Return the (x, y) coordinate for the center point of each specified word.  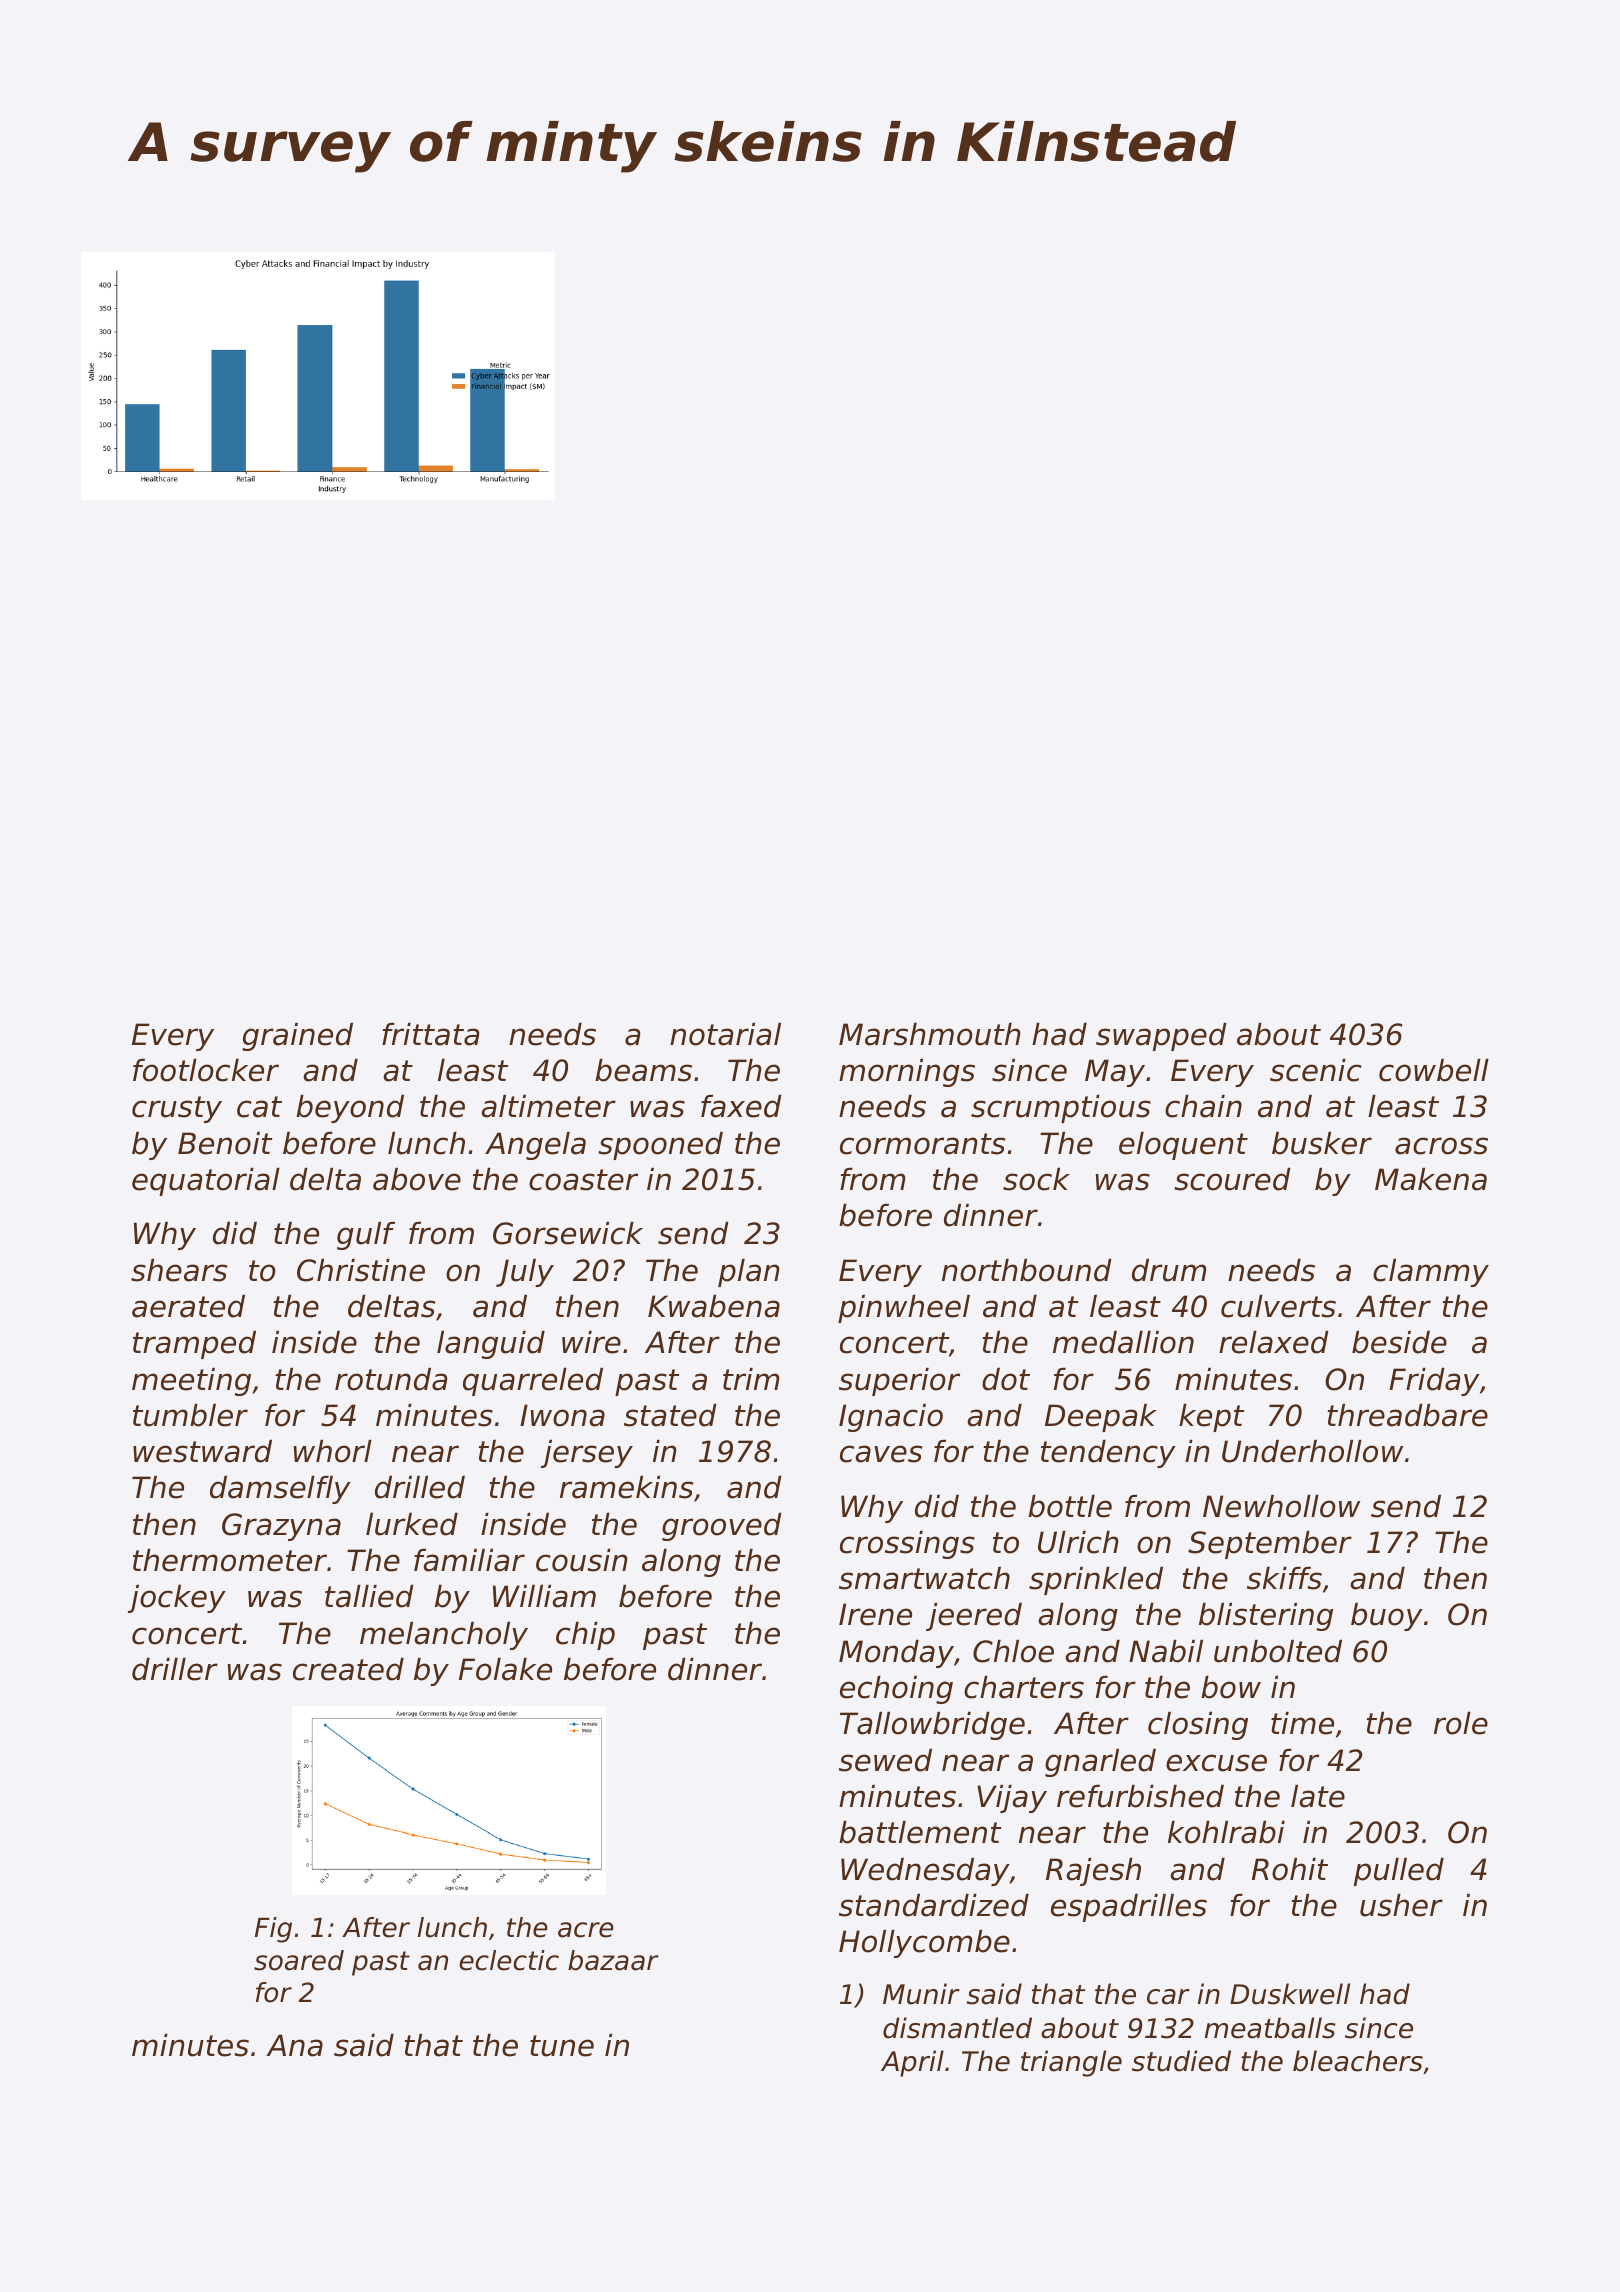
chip (585, 1636)
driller (175, 1669)
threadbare (1407, 1415)
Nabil (1166, 1651)
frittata (430, 1034)
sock (1036, 1179)
